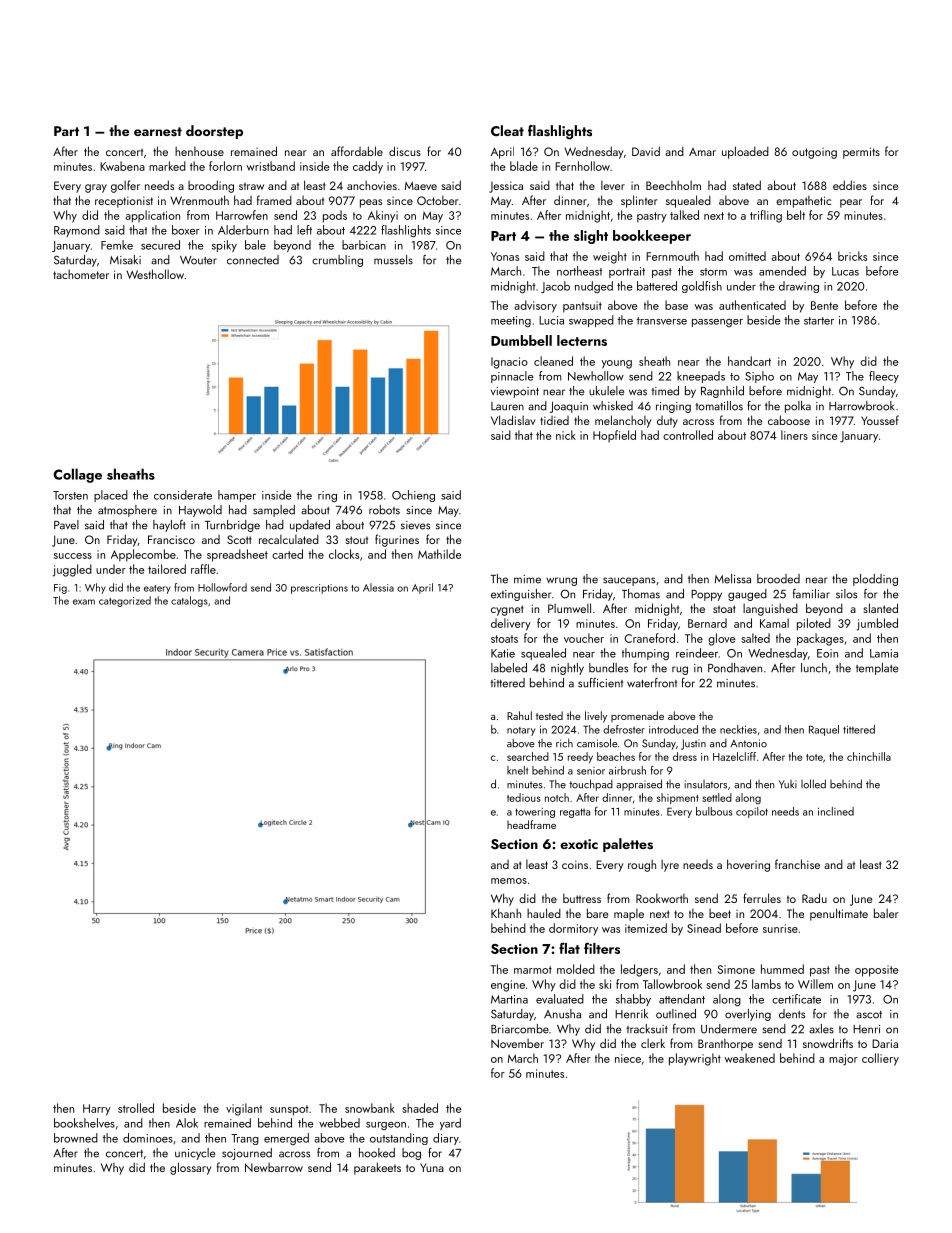 This document has height=1233, width=952. Describe the element at coordinates (511, 321) in the document. I see `meeting` at that location.
